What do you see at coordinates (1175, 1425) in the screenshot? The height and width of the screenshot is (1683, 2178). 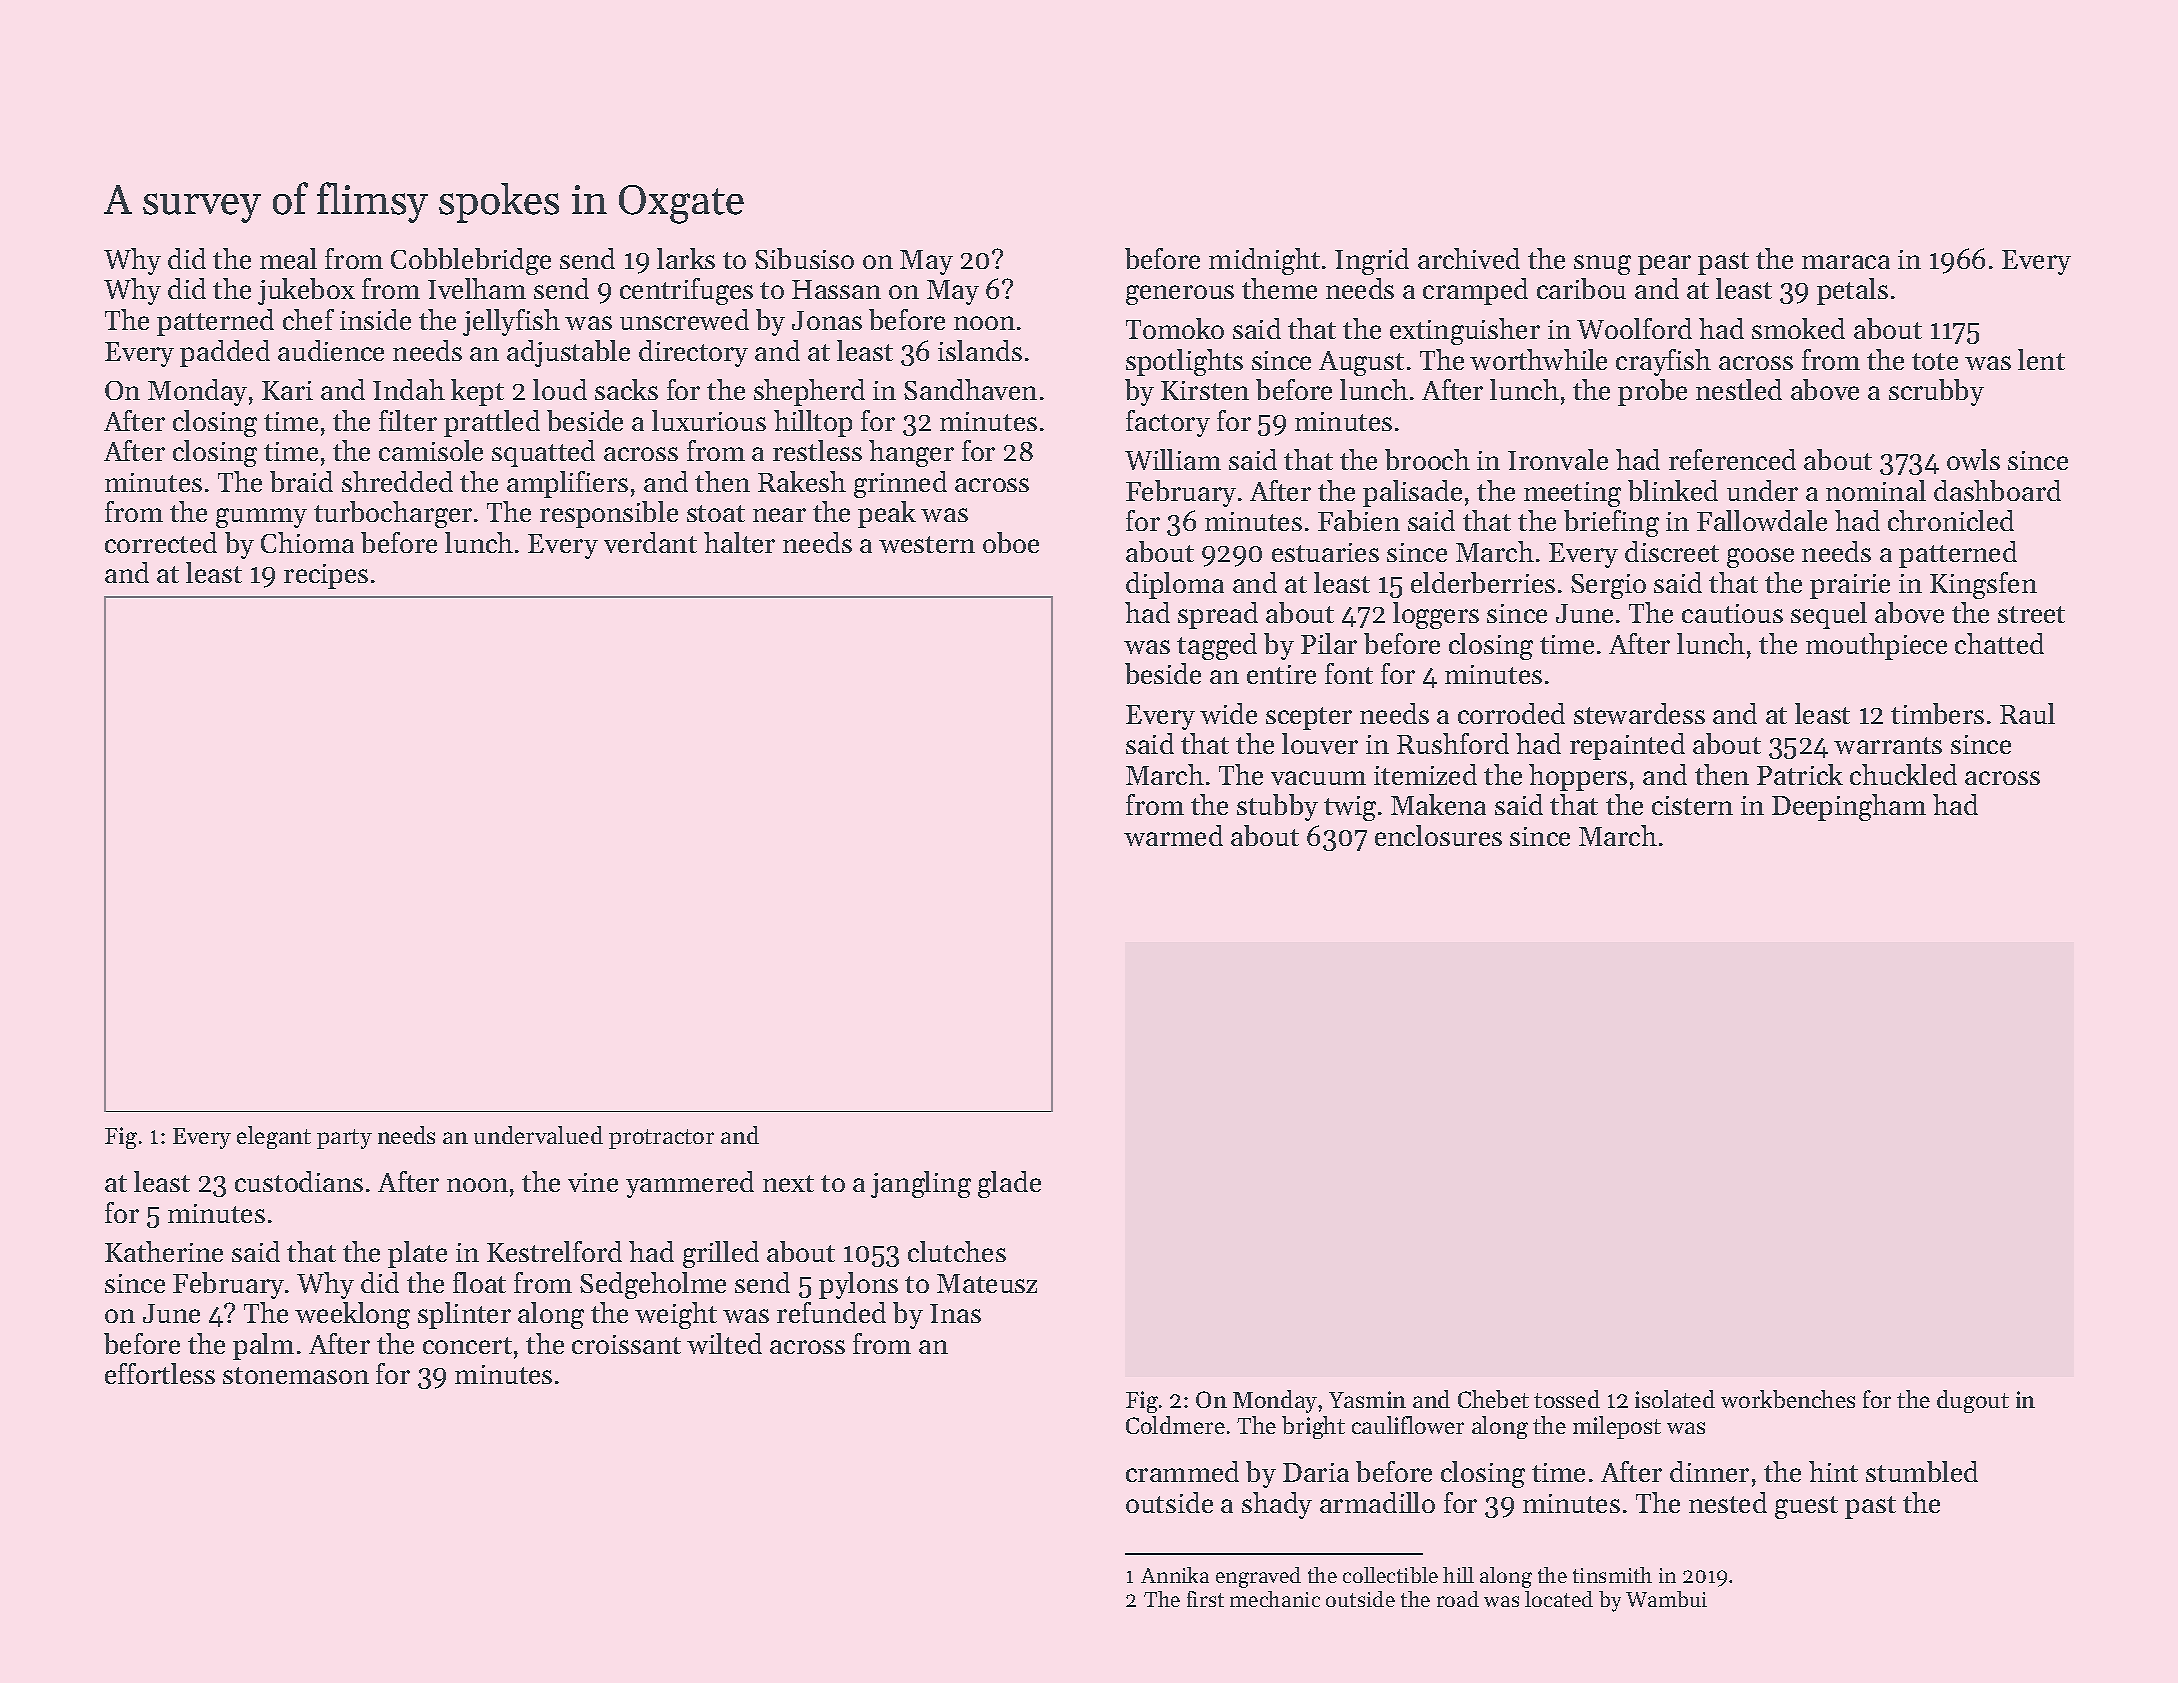 I see `Coldmere` at bounding box center [1175, 1425].
